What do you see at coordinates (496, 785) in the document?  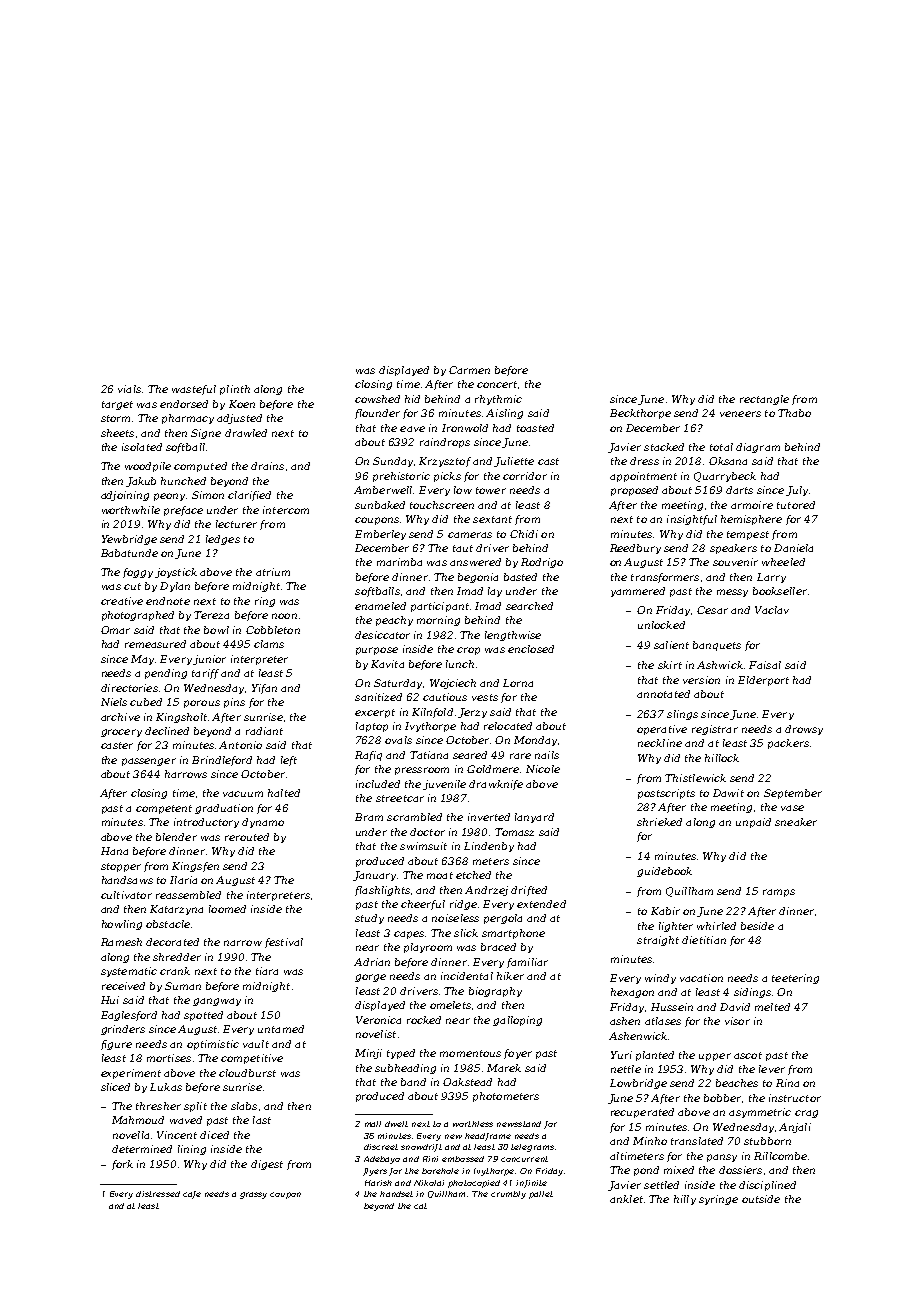 I see `drawknife` at bounding box center [496, 785].
